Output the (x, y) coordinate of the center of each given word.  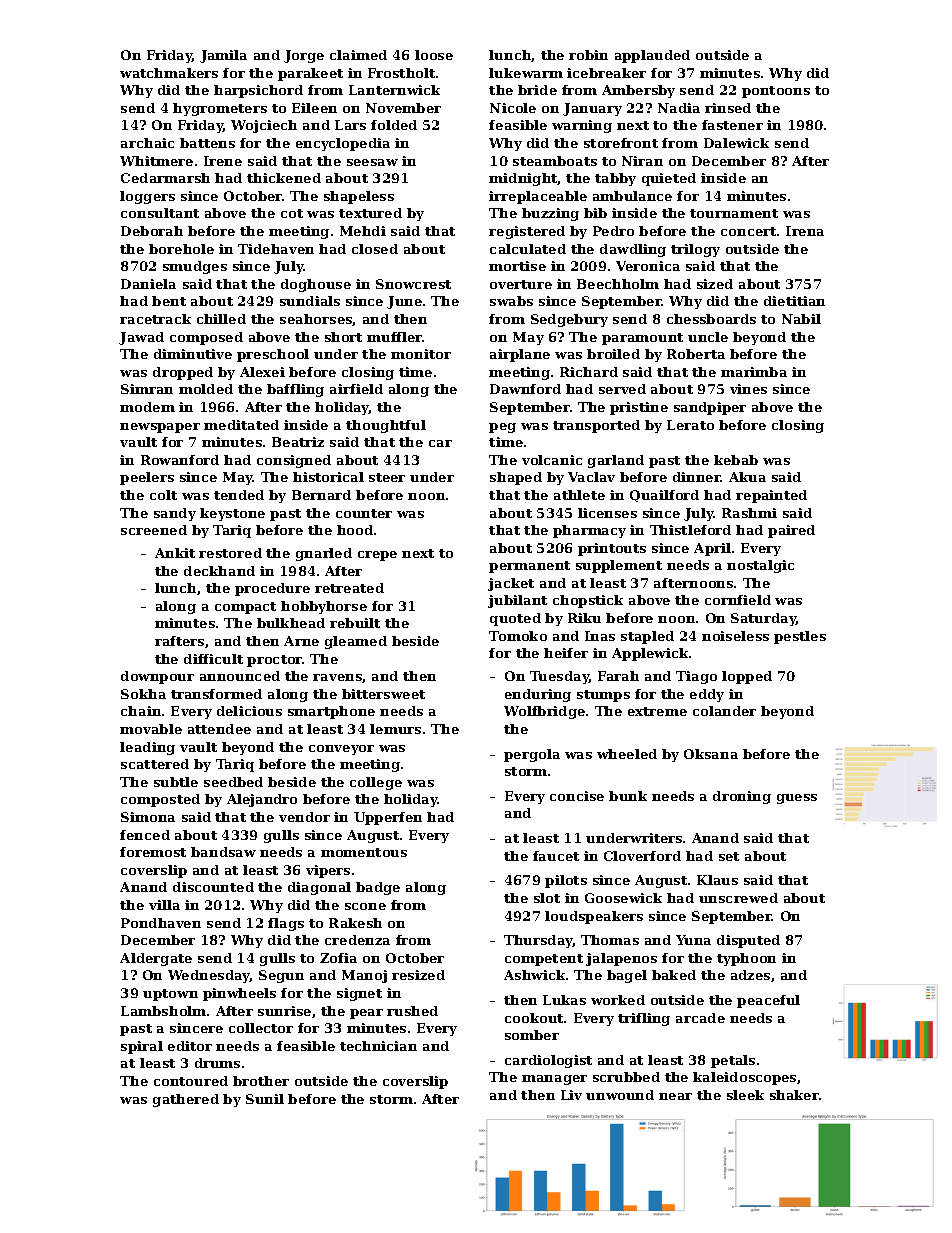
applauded (652, 56)
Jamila (223, 56)
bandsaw (223, 852)
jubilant (517, 601)
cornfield (738, 600)
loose (434, 55)
